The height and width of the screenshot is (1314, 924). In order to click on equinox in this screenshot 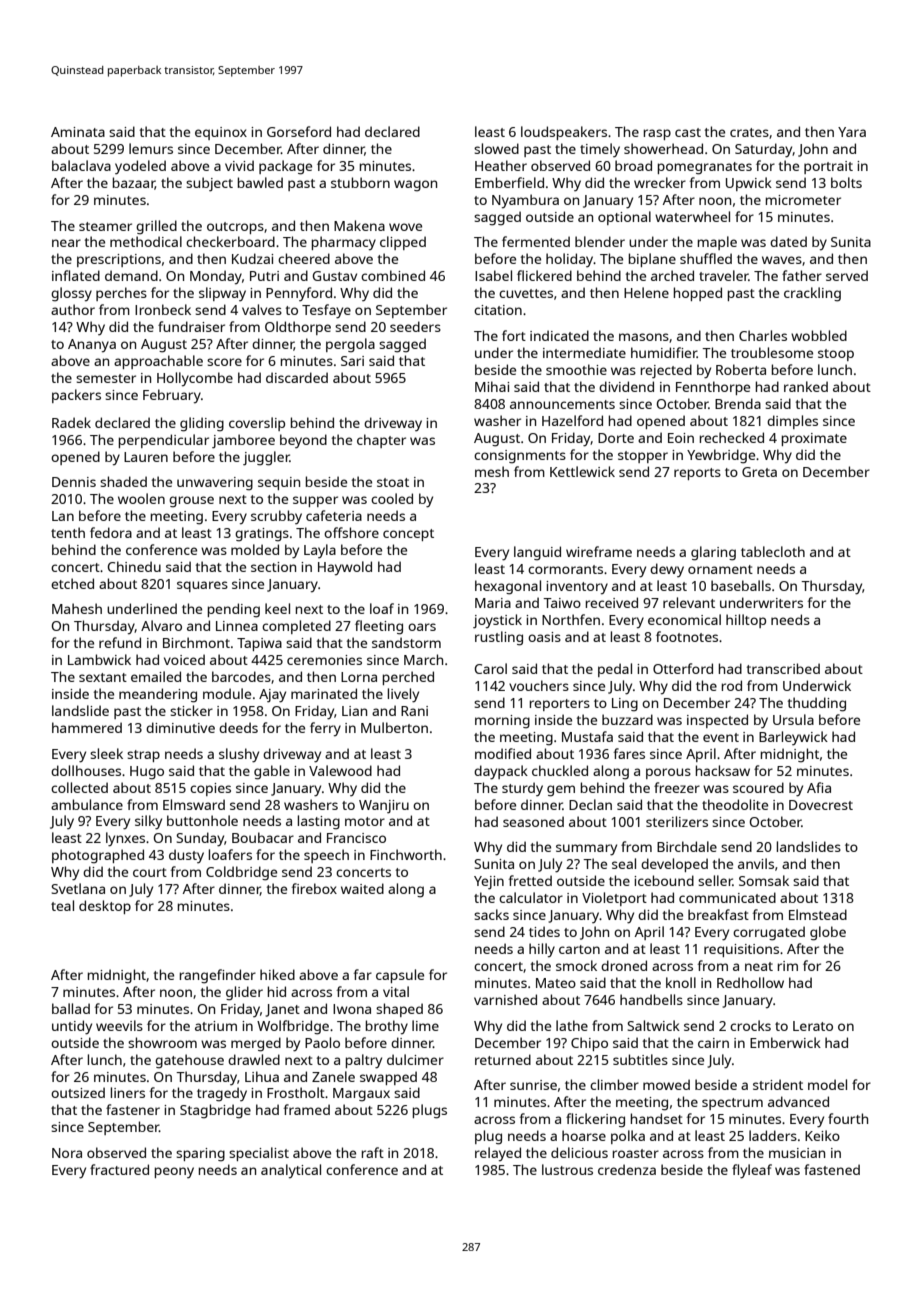, I will do `click(221, 133)`.
